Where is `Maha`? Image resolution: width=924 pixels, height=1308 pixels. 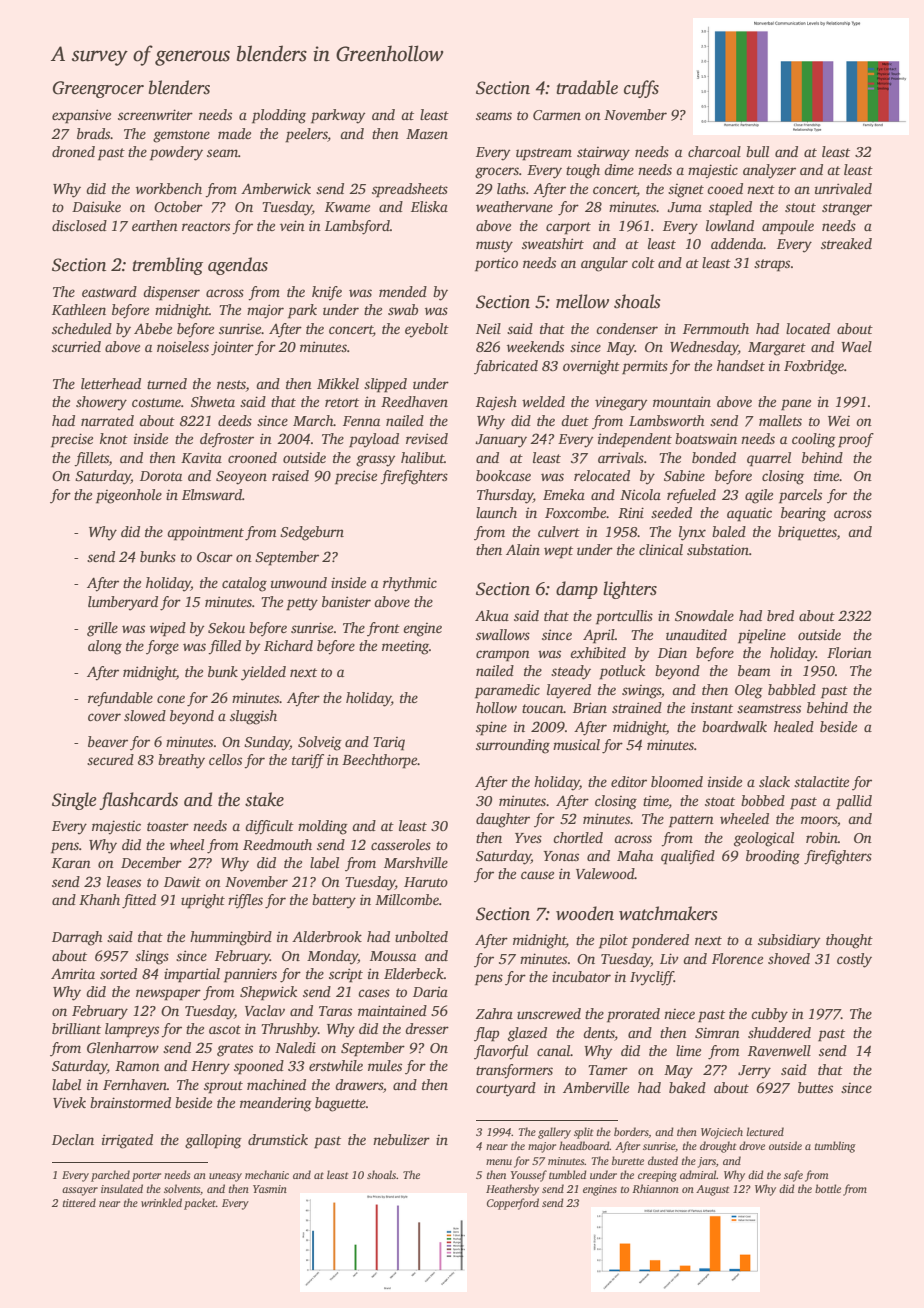
Maha is located at coordinates (635, 855).
